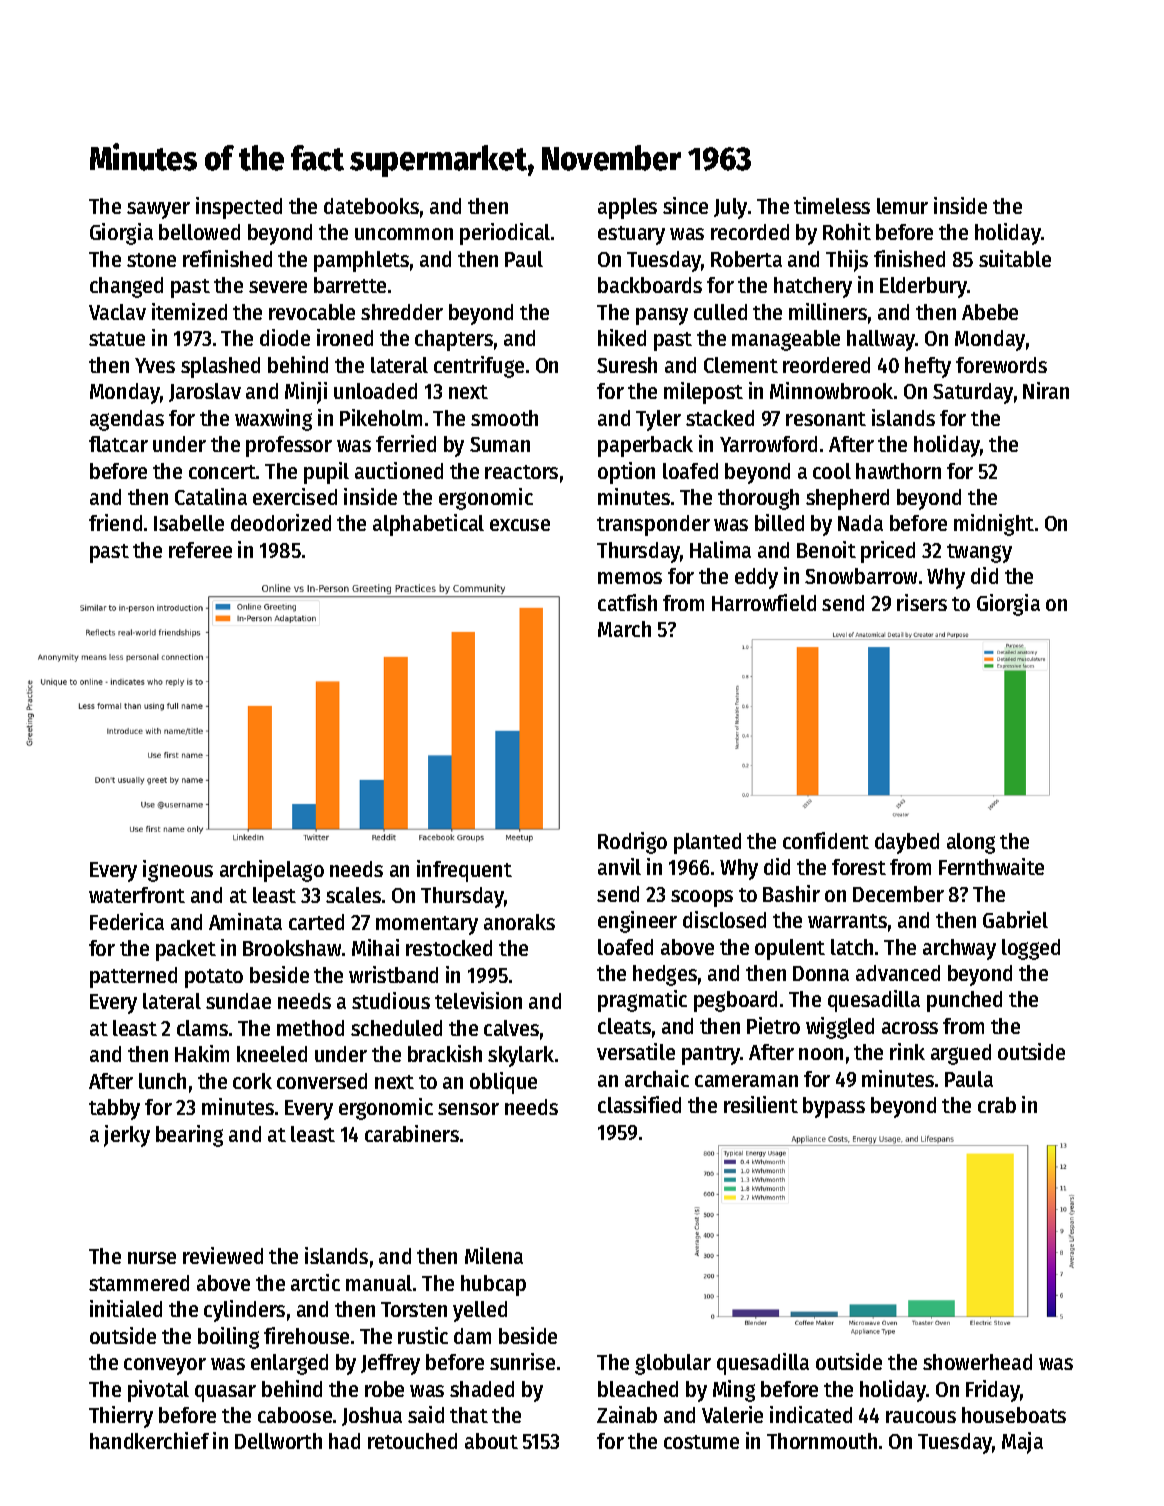  Describe the element at coordinates (971, 843) in the document. I see `along` at that location.
